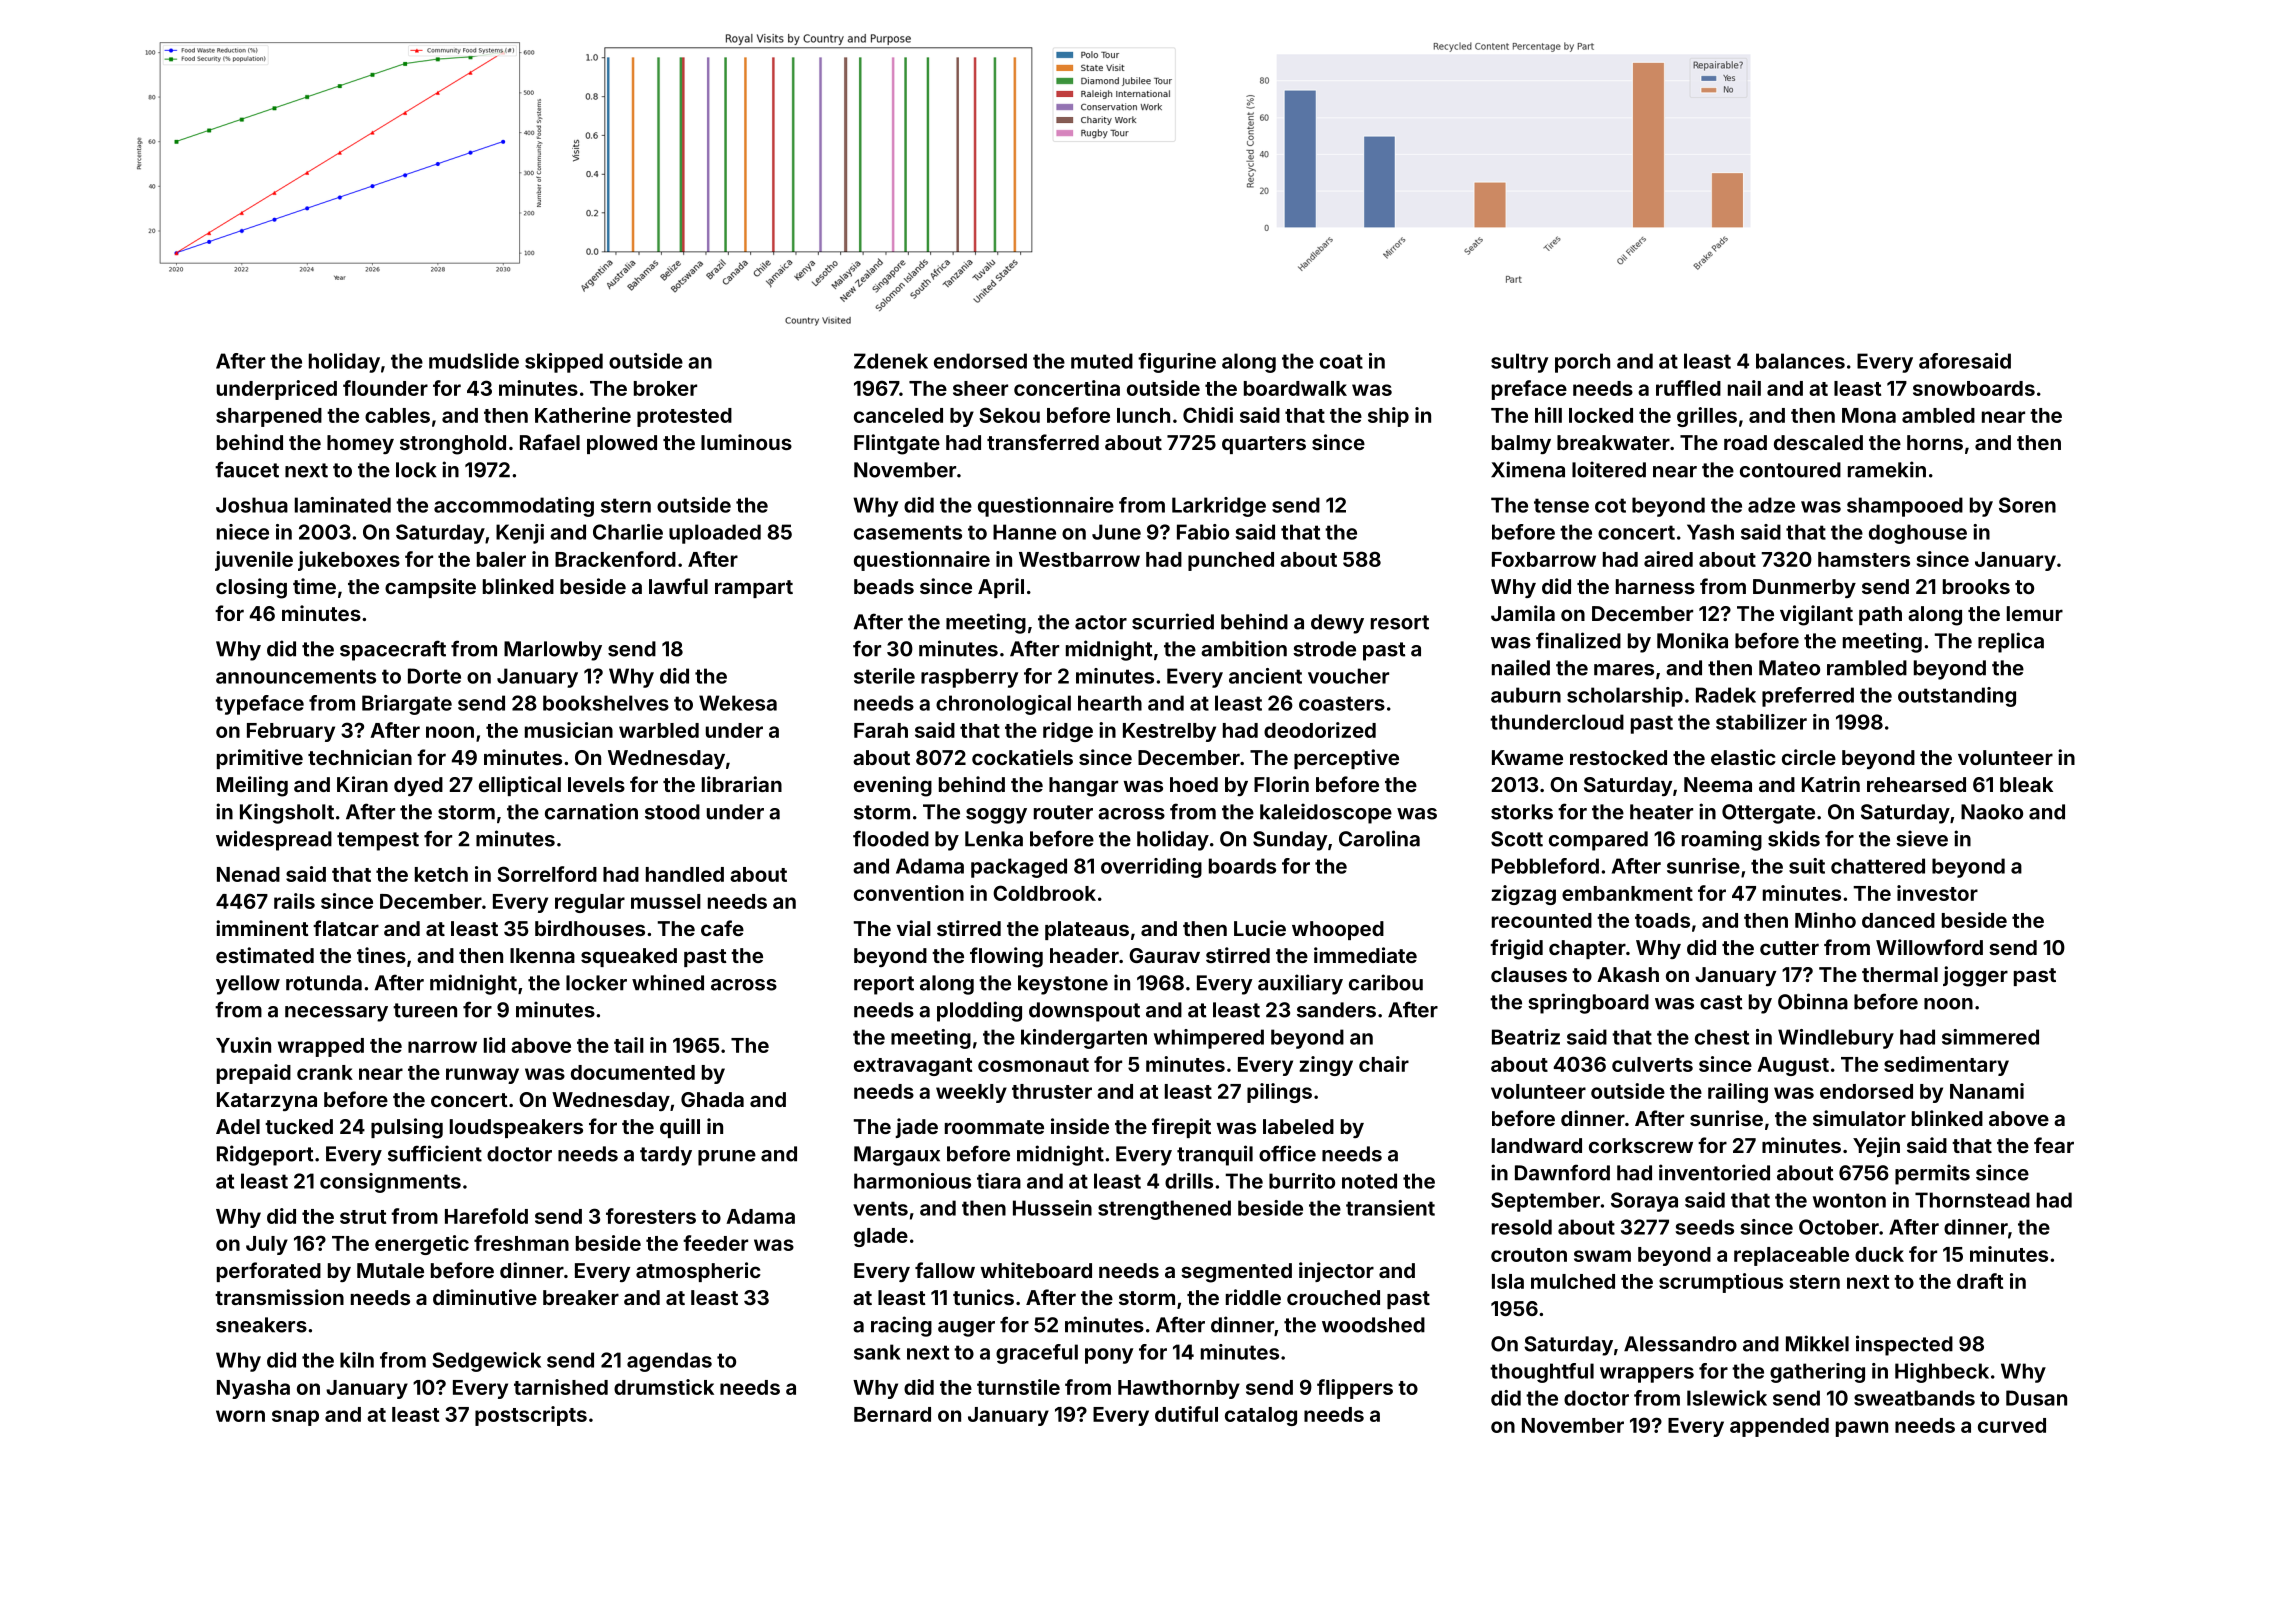 Image resolution: width=2292 pixels, height=1620 pixels. What do you see at coordinates (485, 1297) in the page?
I see `diminutive` at bounding box center [485, 1297].
